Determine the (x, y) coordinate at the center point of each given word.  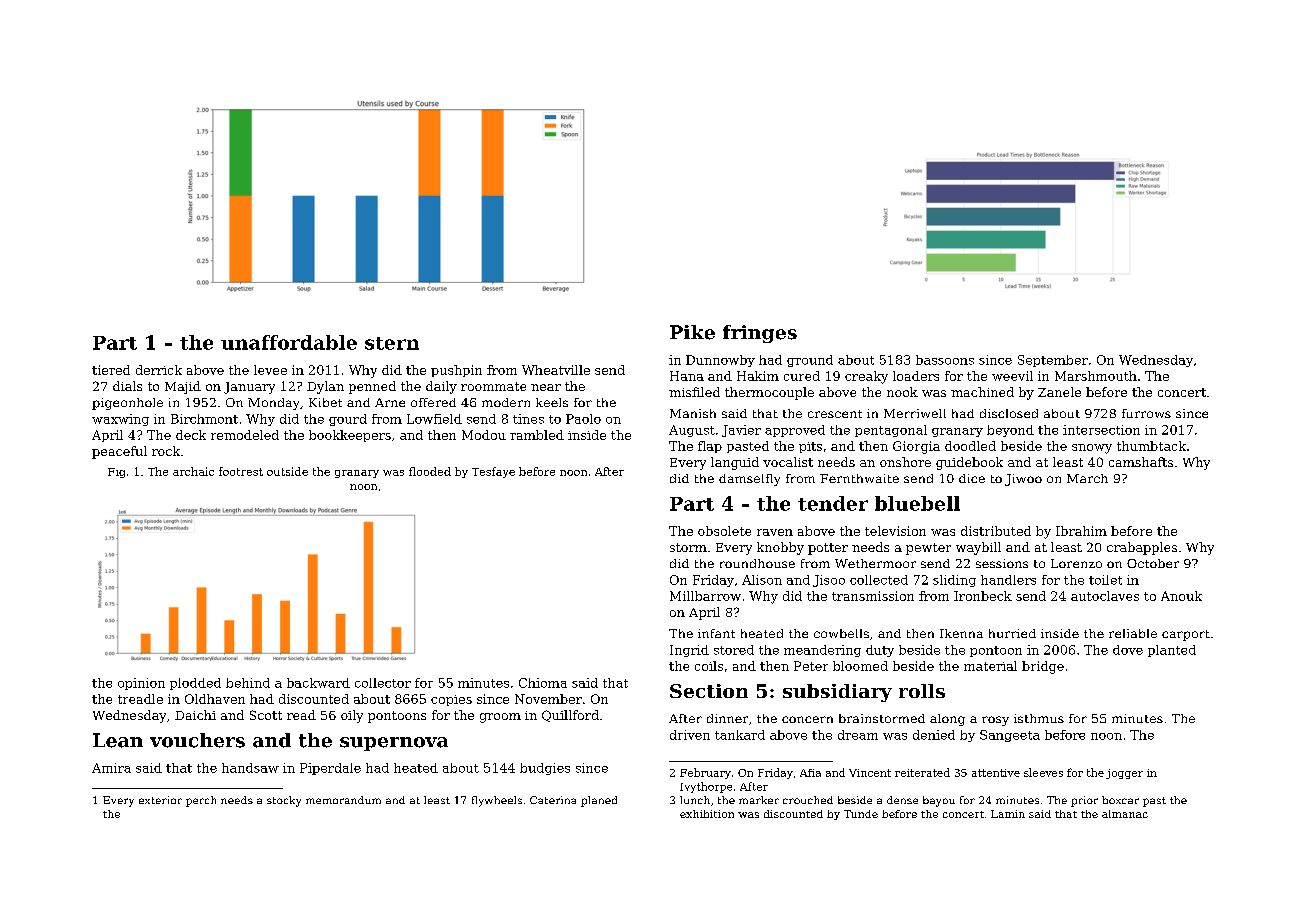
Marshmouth (1096, 376)
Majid (183, 387)
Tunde (861, 814)
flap (710, 447)
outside (287, 471)
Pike (692, 332)
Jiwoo (1023, 480)
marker (759, 800)
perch (201, 801)
